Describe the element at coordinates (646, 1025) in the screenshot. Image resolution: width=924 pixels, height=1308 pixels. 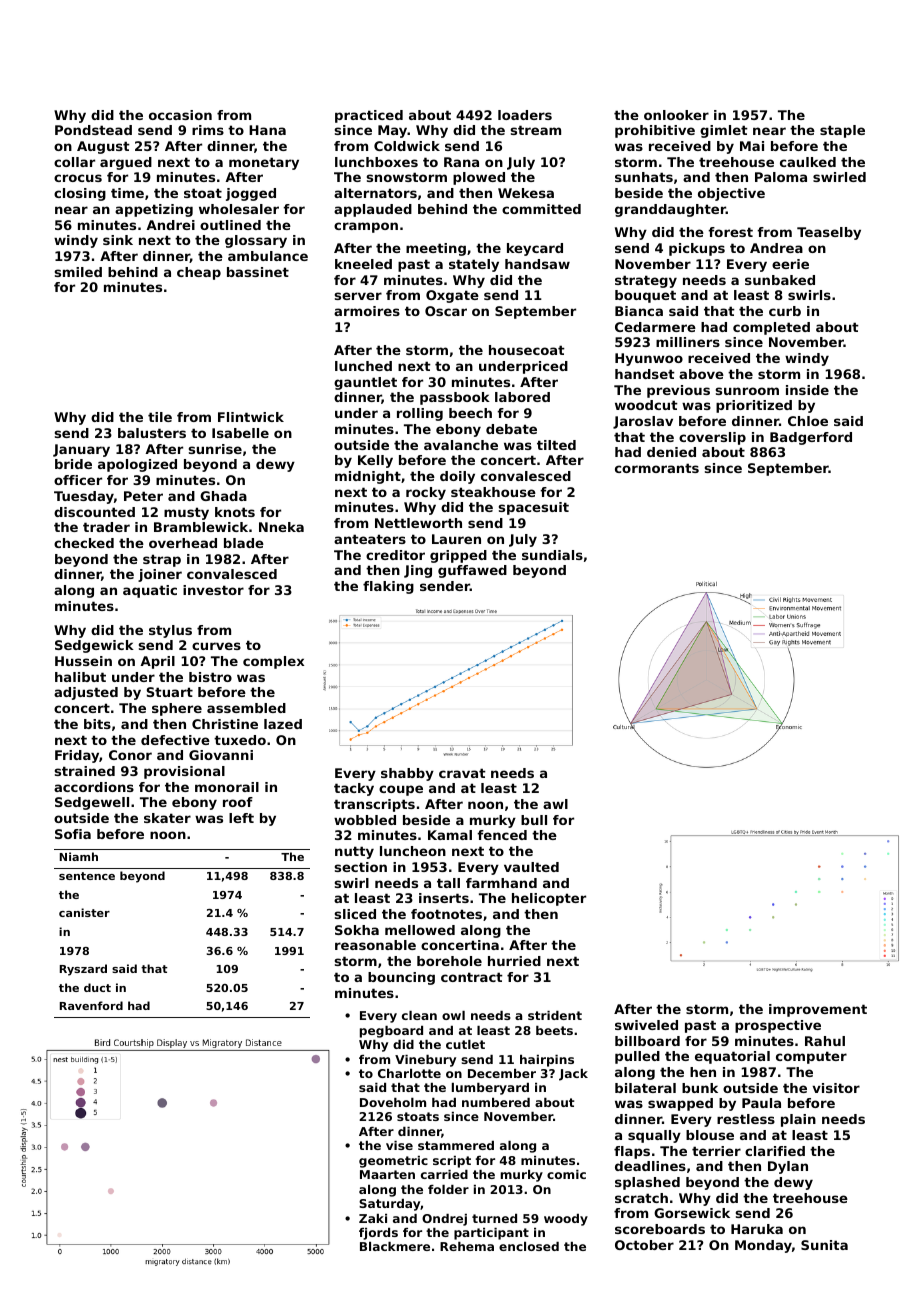
I see `swiveled` at that location.
